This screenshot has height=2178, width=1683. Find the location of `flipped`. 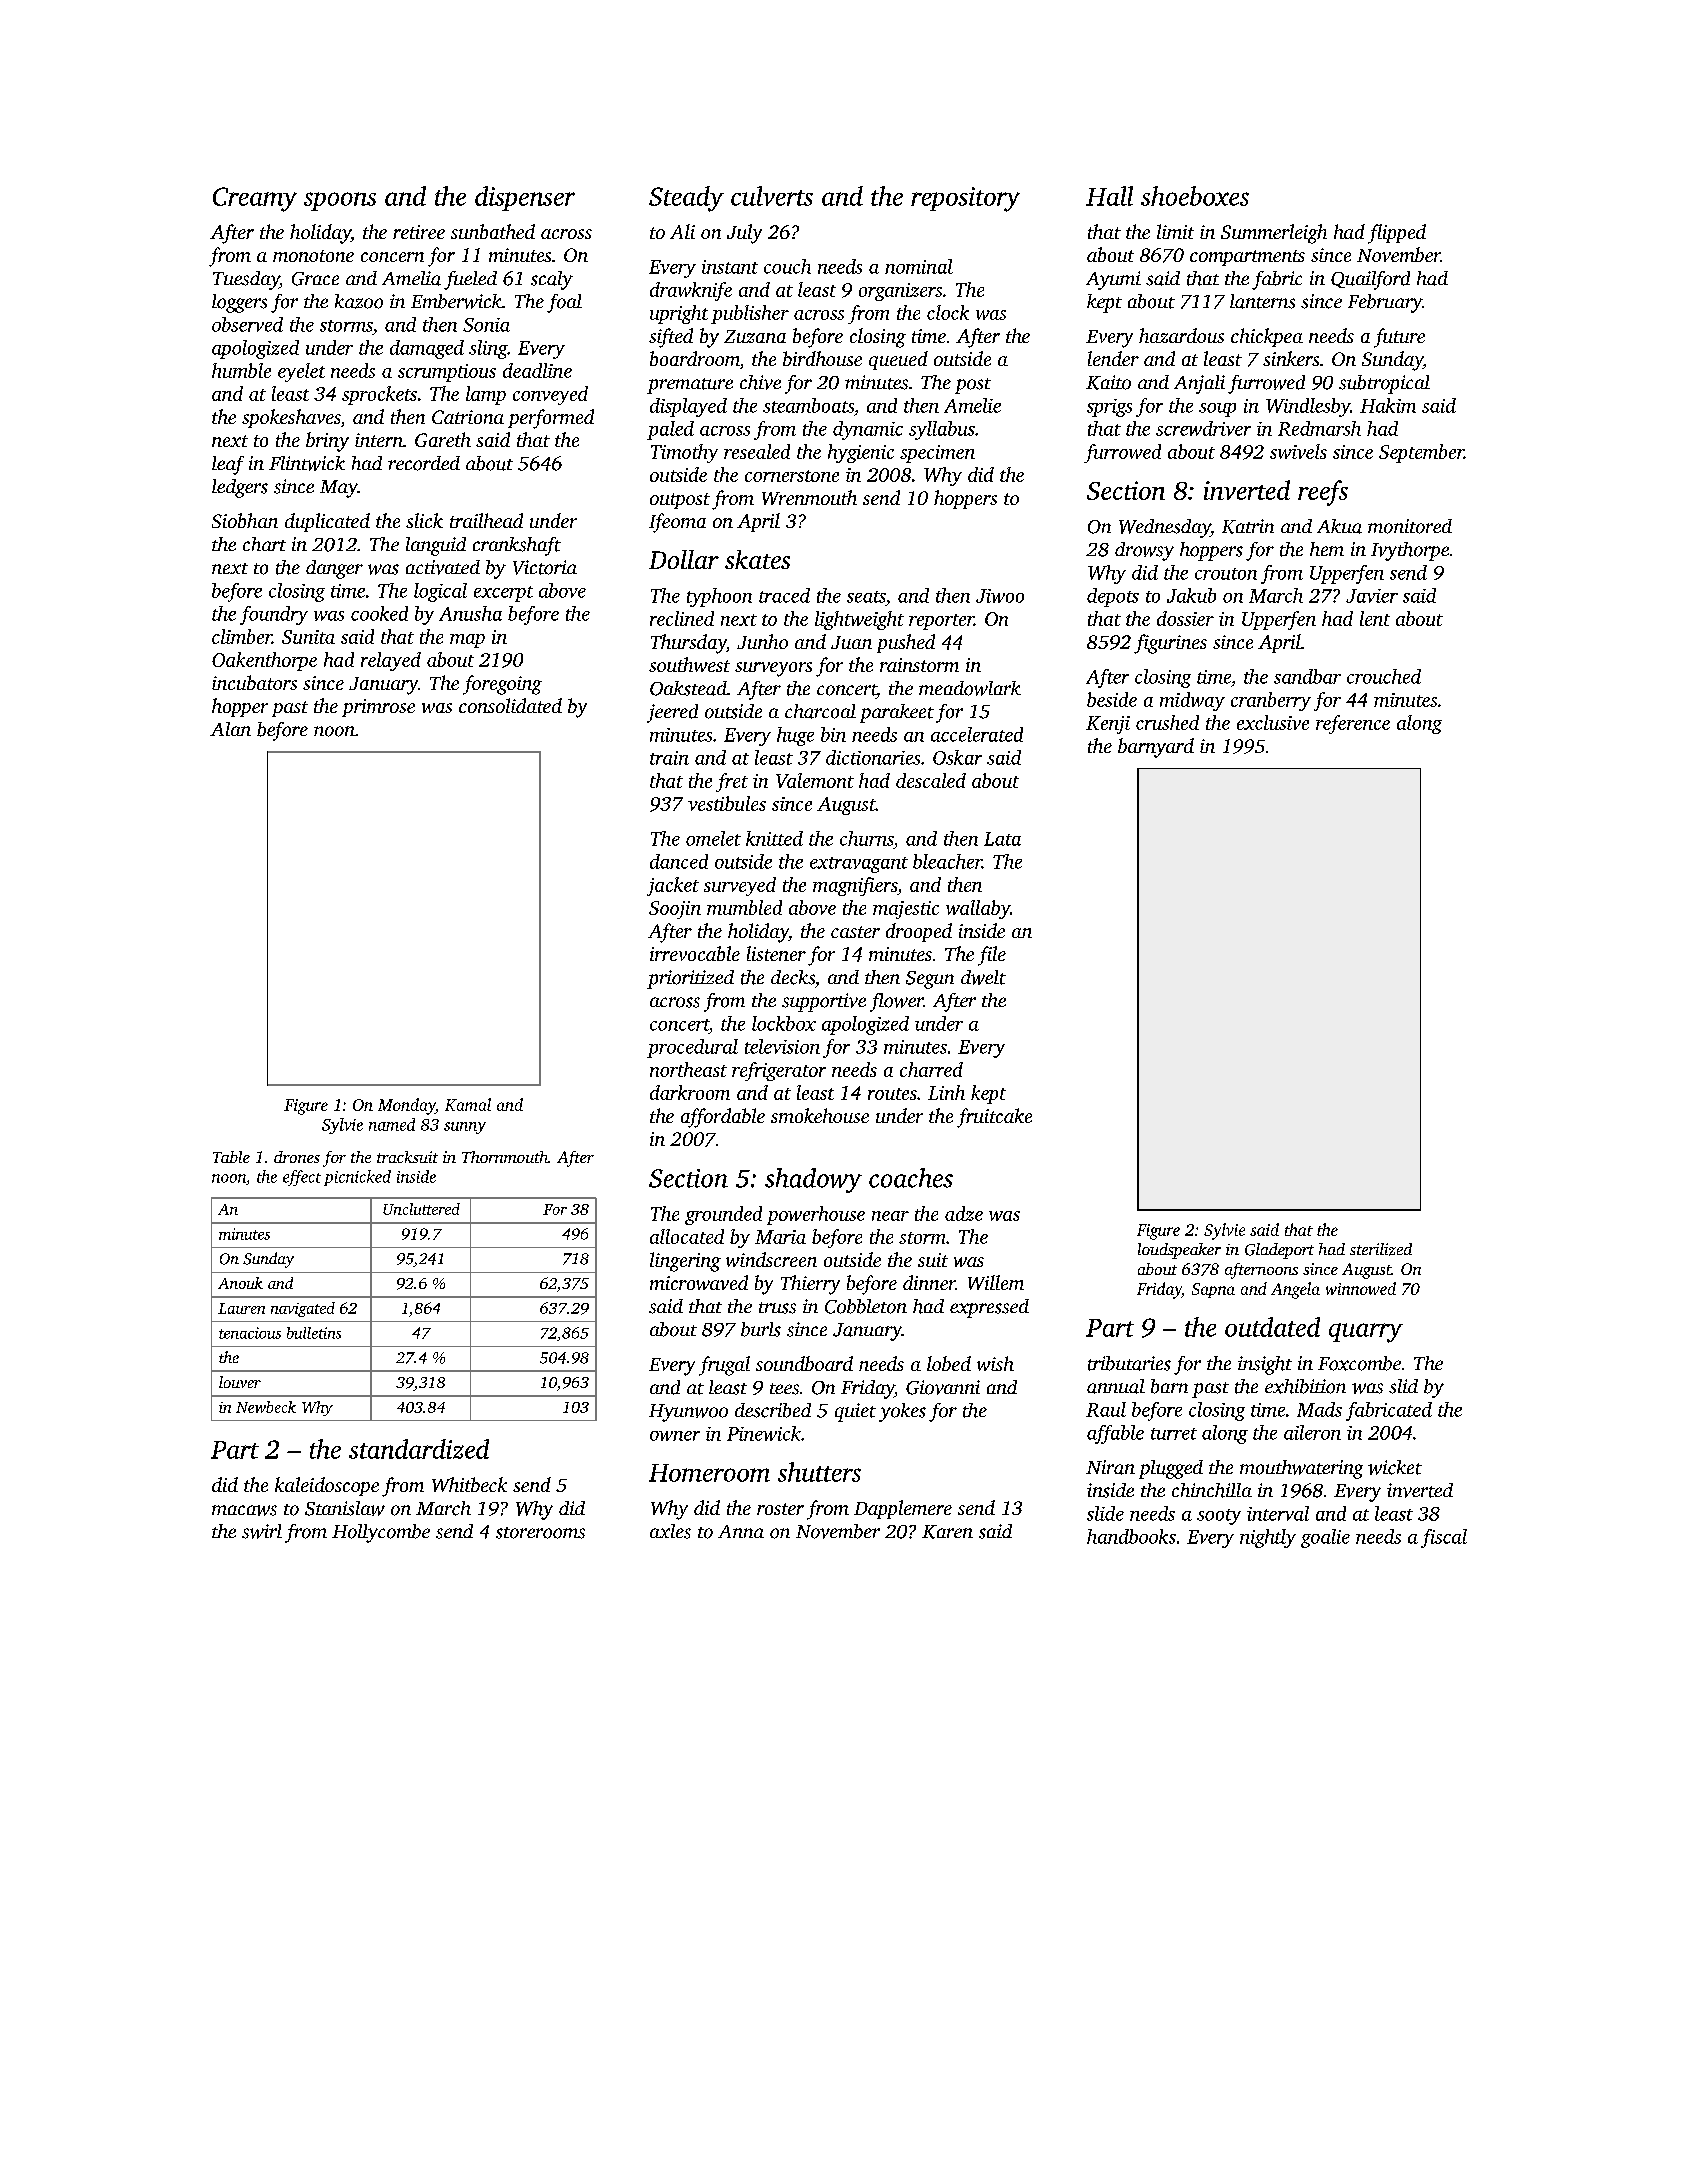

flipped is located at coordinates (1397, 234).
